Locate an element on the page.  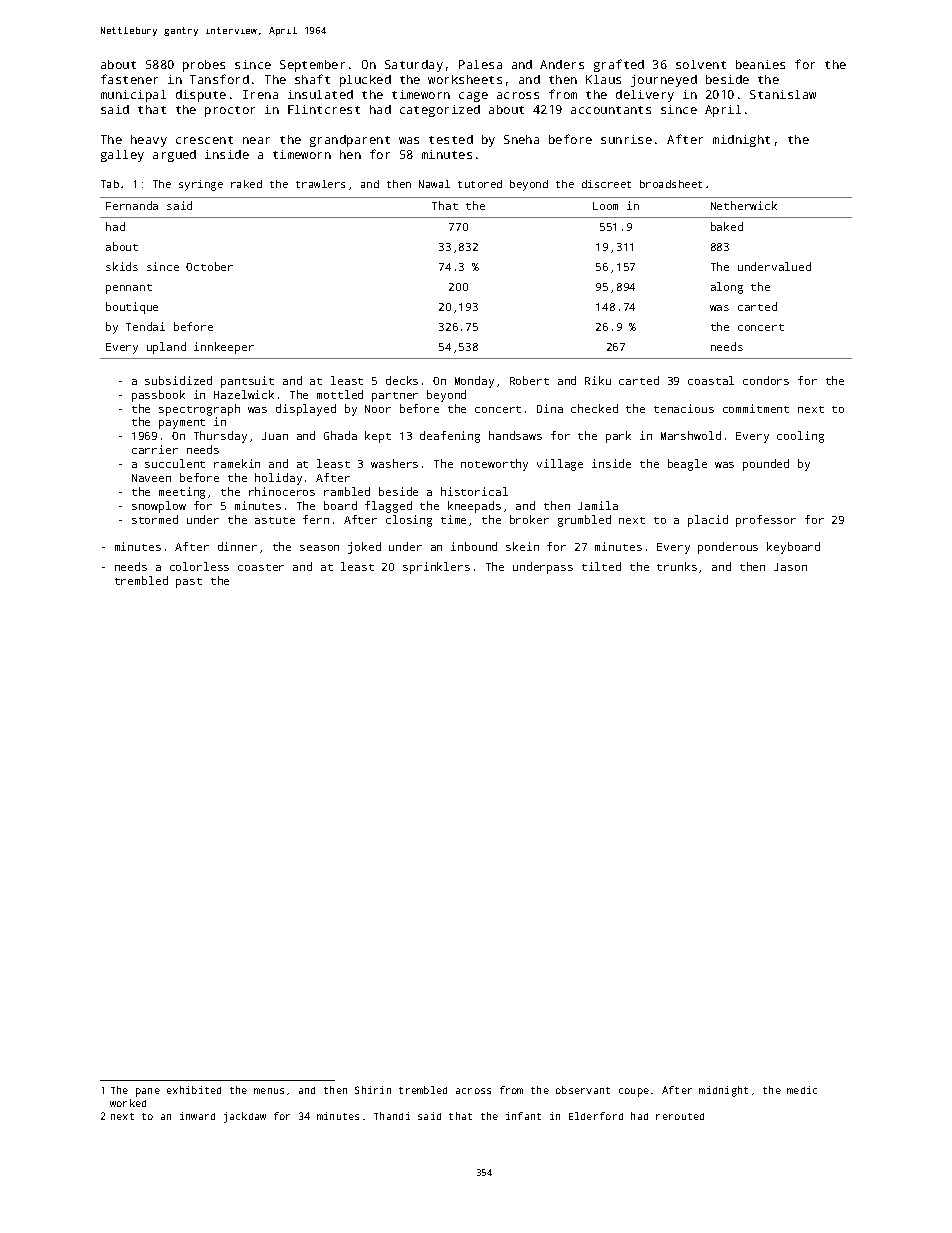
professor is located at coordinates (766, 521).
